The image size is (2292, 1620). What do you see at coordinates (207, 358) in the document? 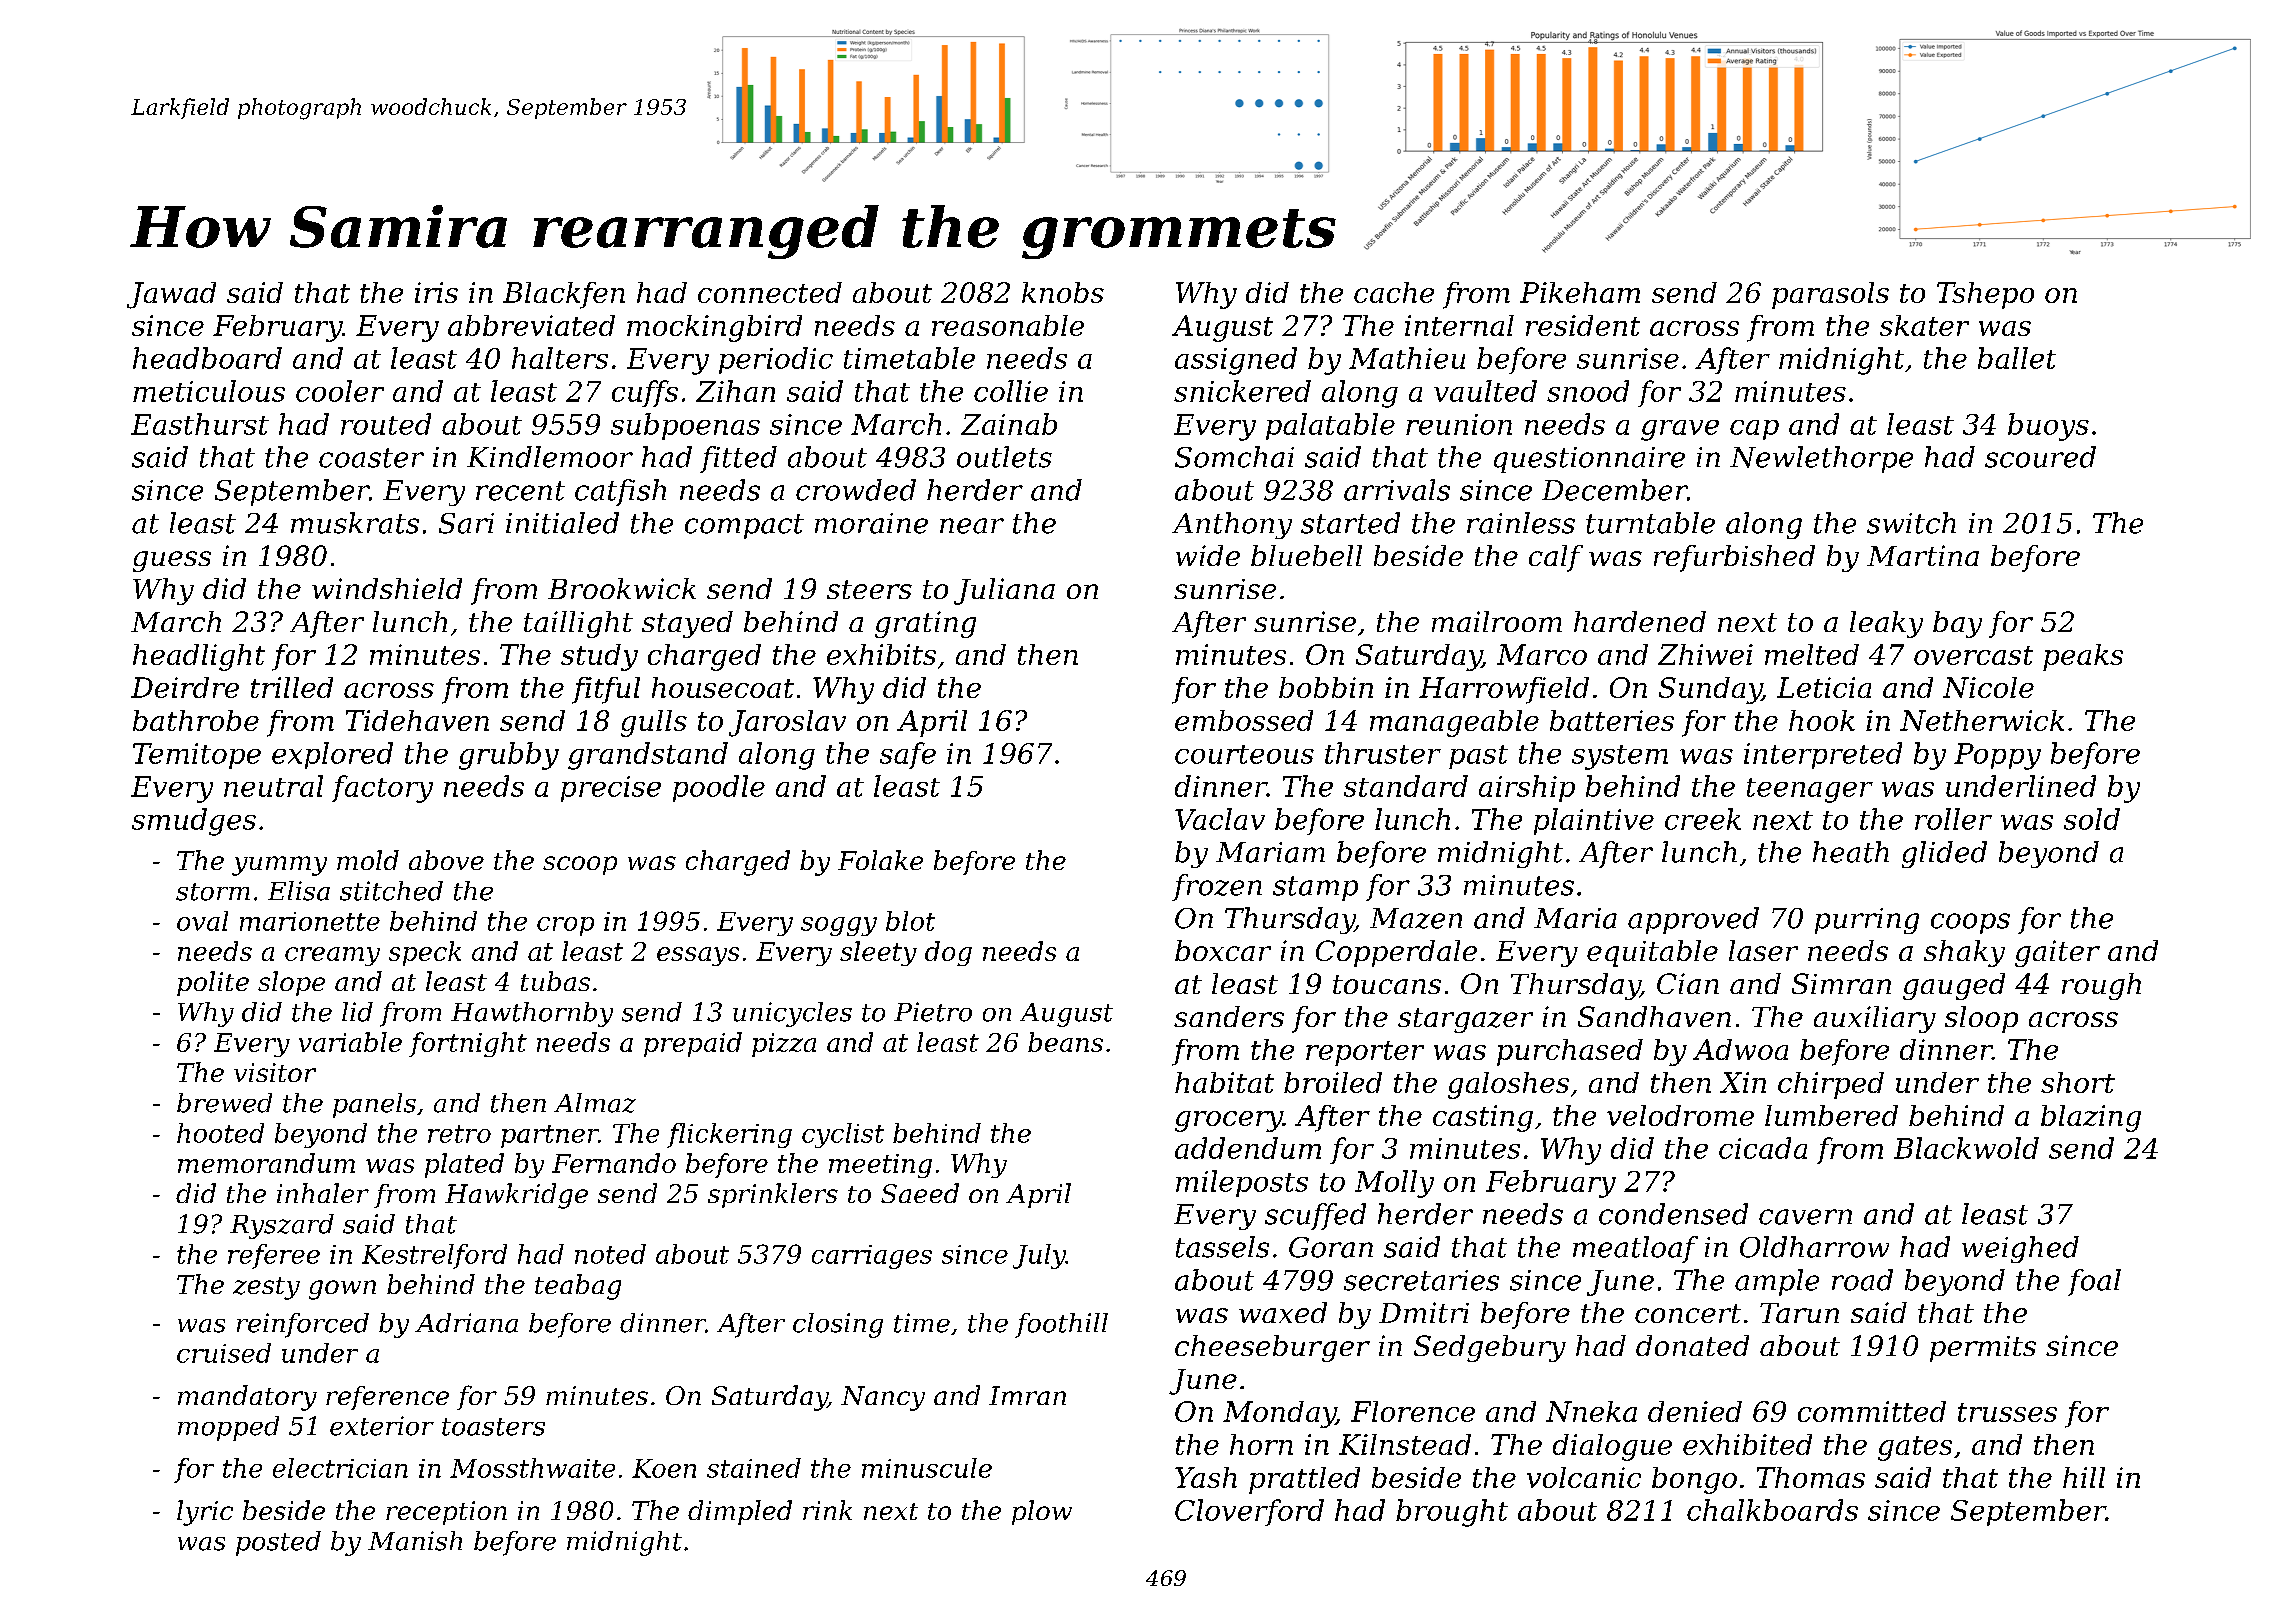
I see `headboard` at bounding box center [207, 358].
